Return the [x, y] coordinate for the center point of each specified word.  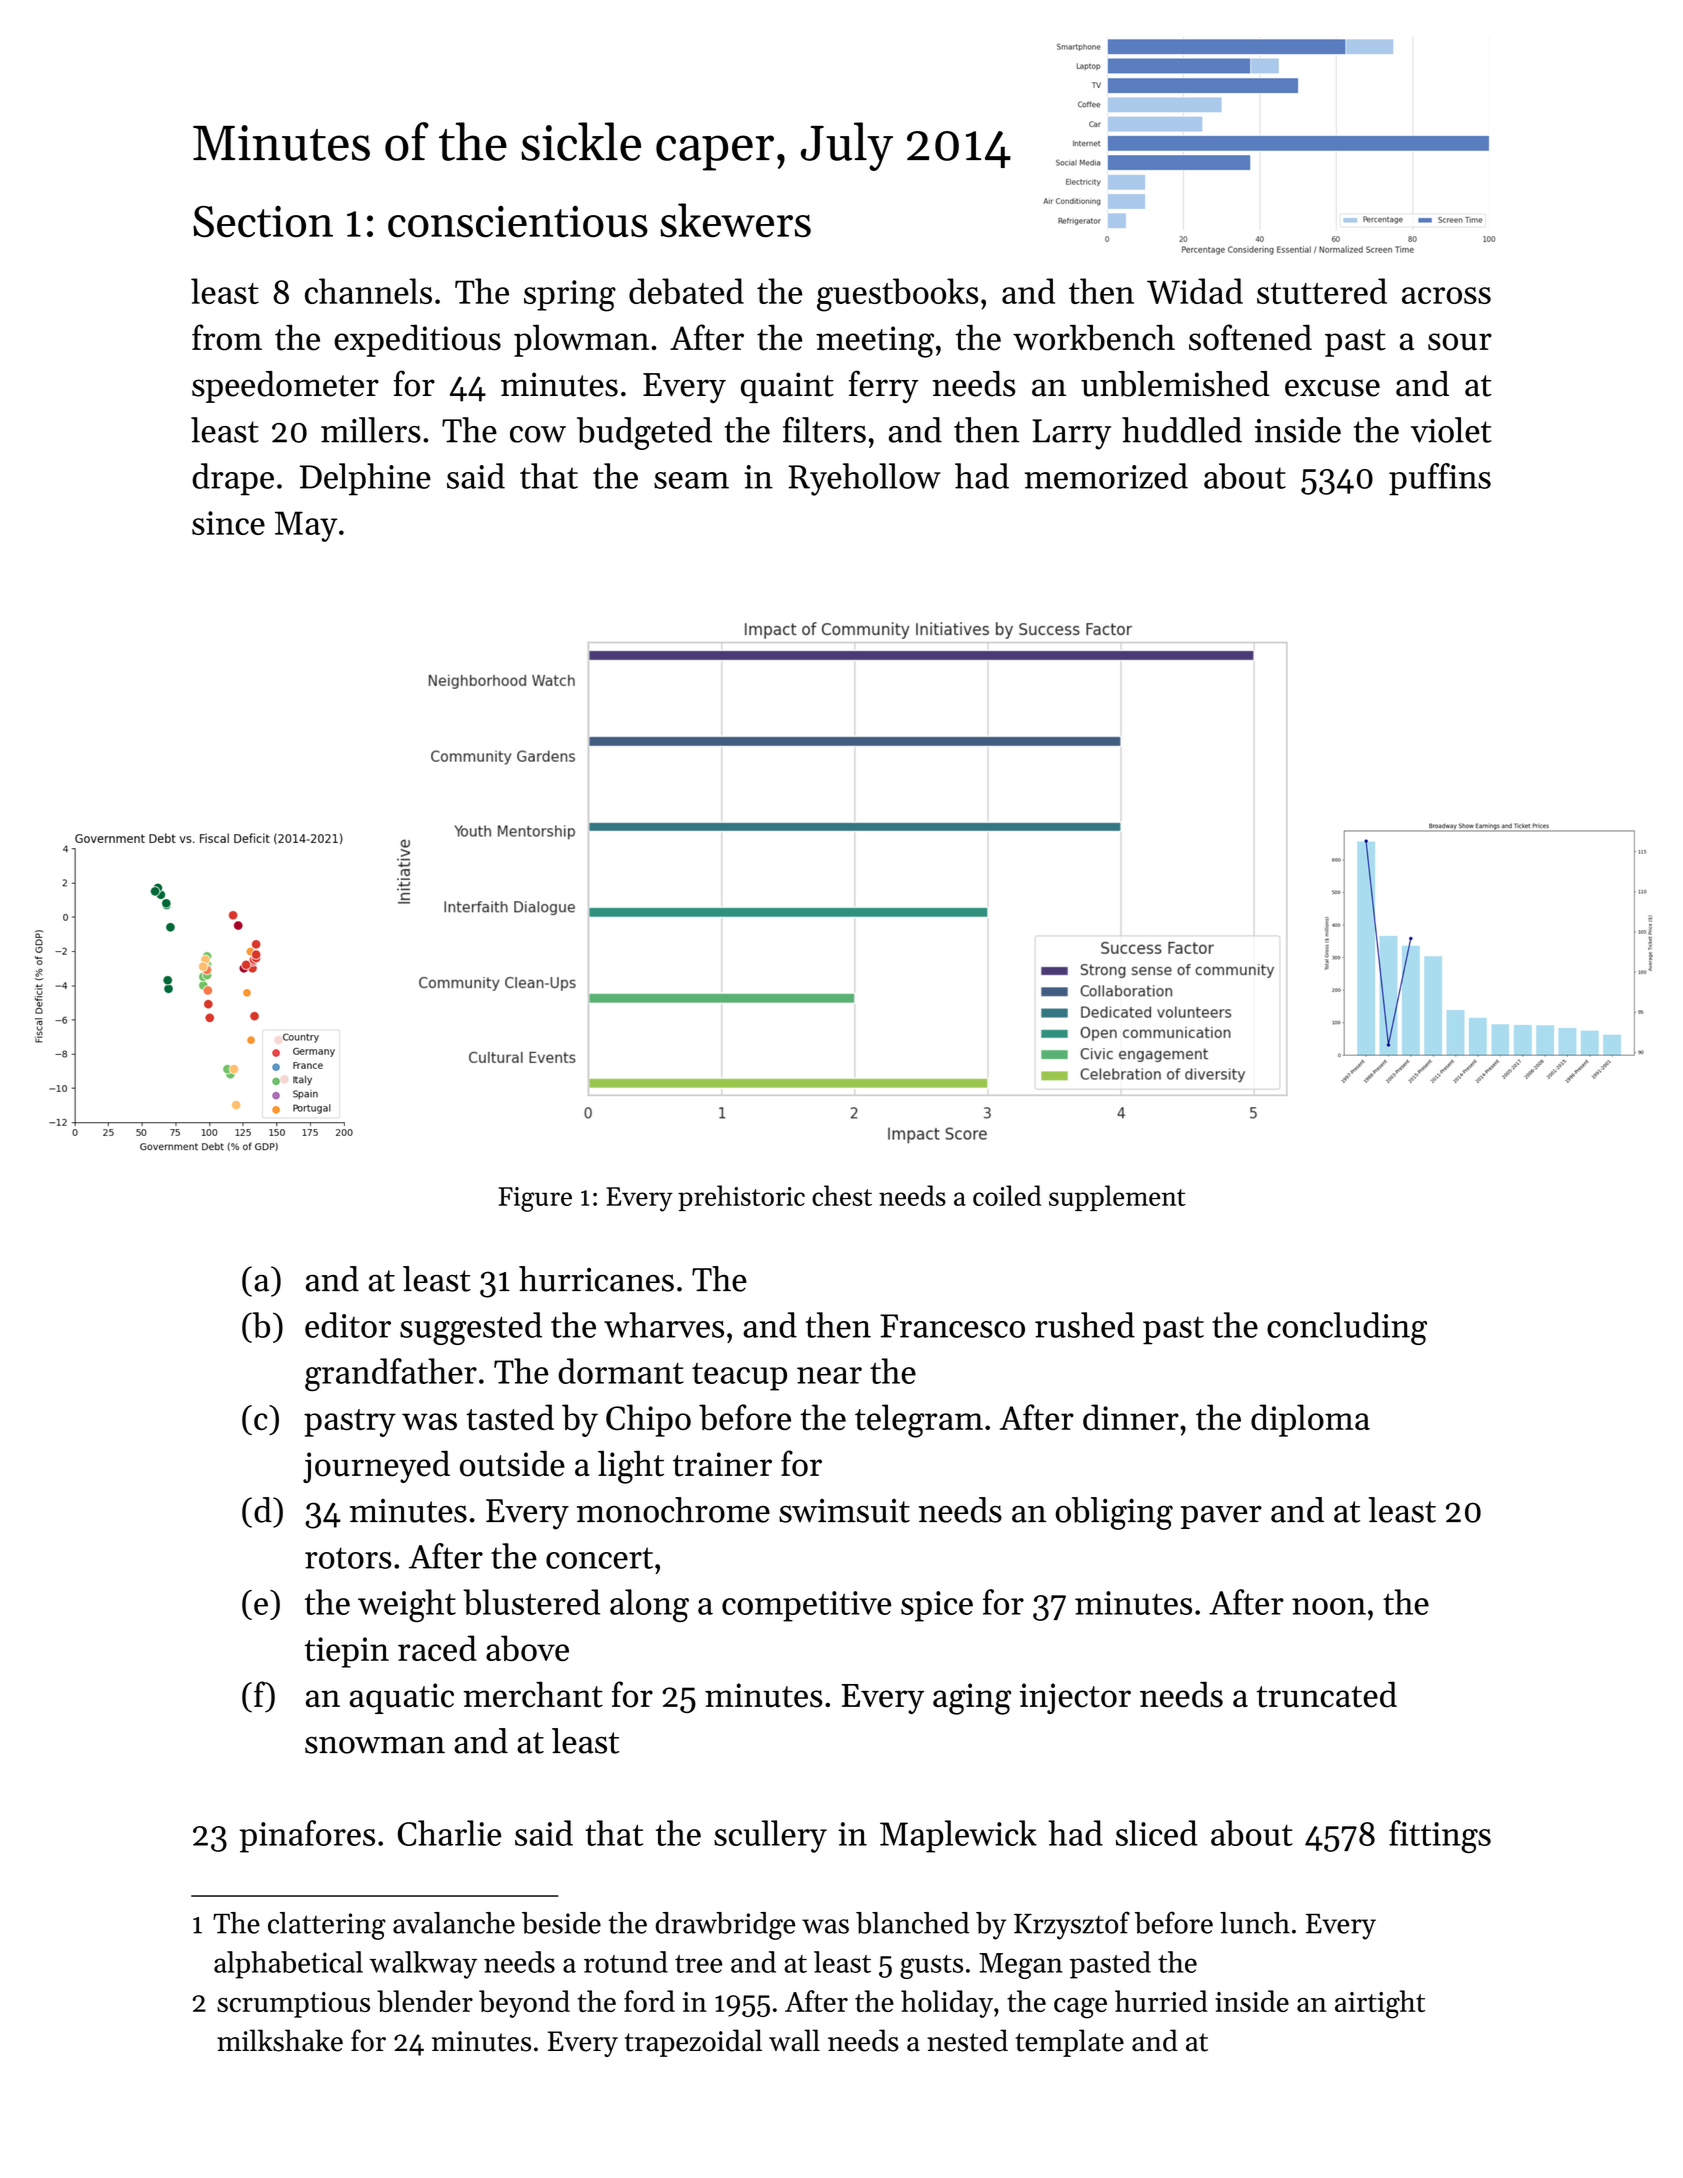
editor [348, 1325]
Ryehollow [864, 479]
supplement [1117, 1198]
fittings [1440, 1836]
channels [368, 291]
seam [691, 480]
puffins [1440, 479]
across [1446, 295]
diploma [1310, 1420]
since [228, 523]
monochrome [673, 1510]
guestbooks [898, 295]
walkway [423, 1965]
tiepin [347, 1652]
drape [233, 479]
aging [972, 1699]
